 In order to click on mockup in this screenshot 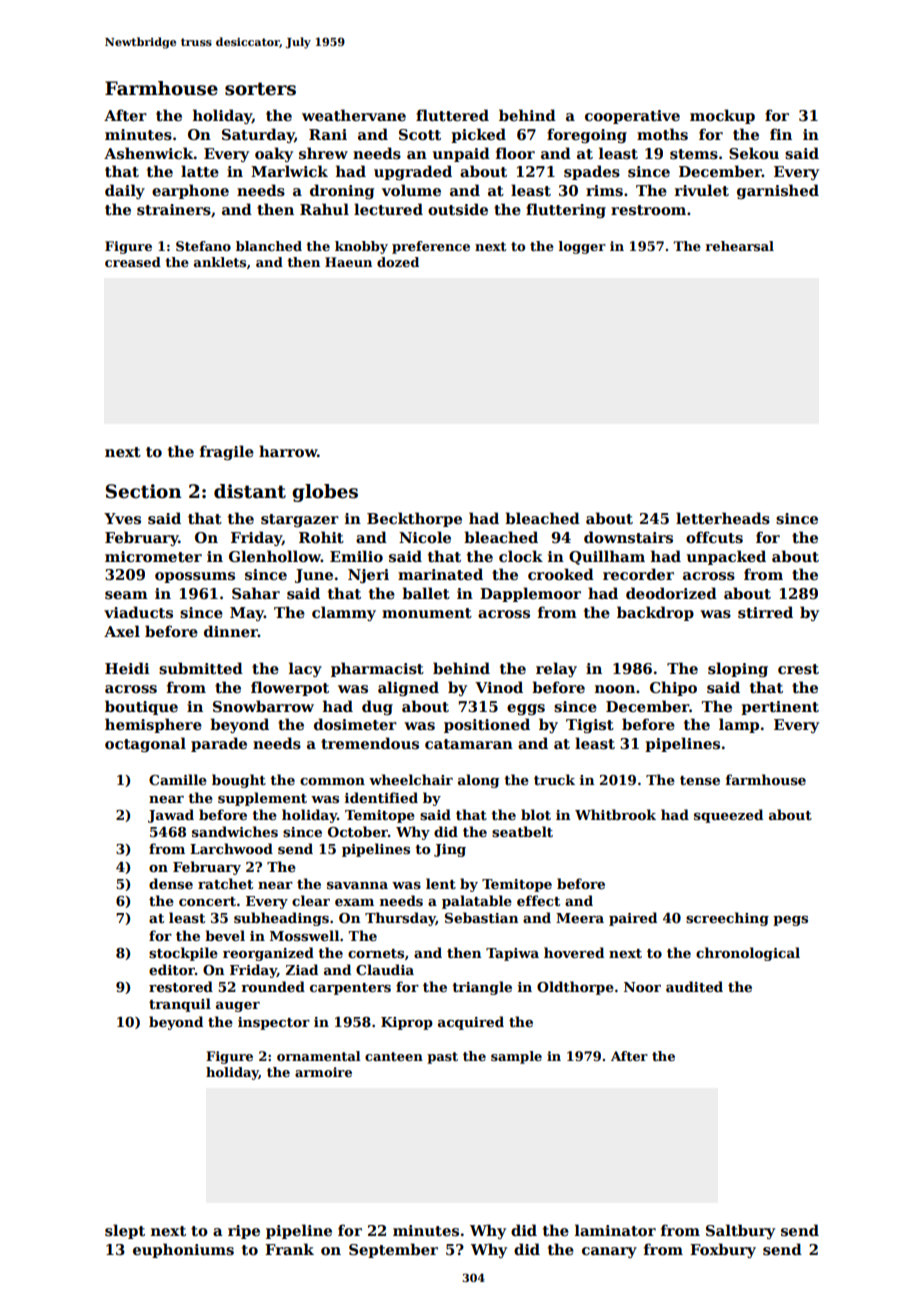, I will do `click(722, 116)`.
